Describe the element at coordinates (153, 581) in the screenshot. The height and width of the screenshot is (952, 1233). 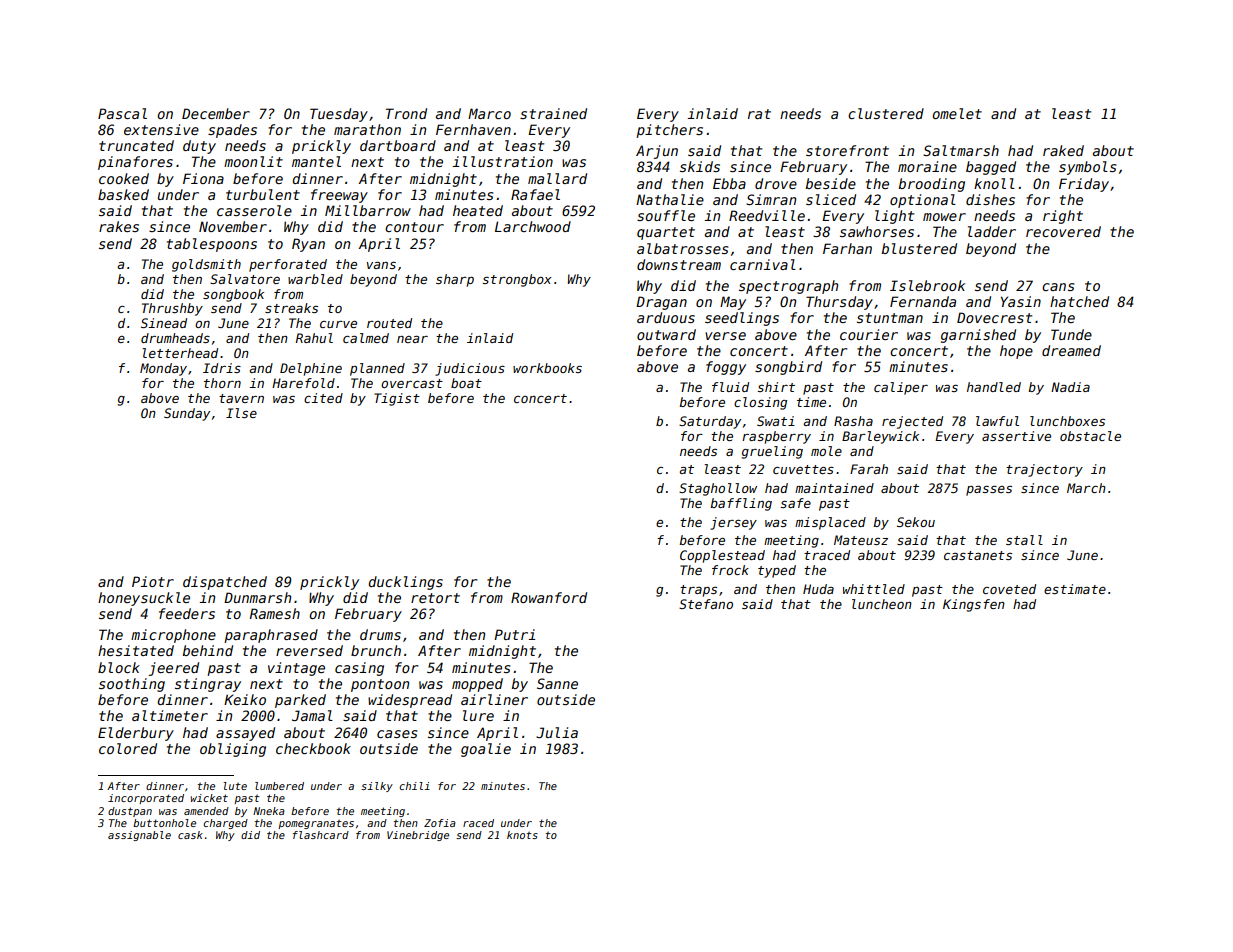
I see `Piotr` at that location.
